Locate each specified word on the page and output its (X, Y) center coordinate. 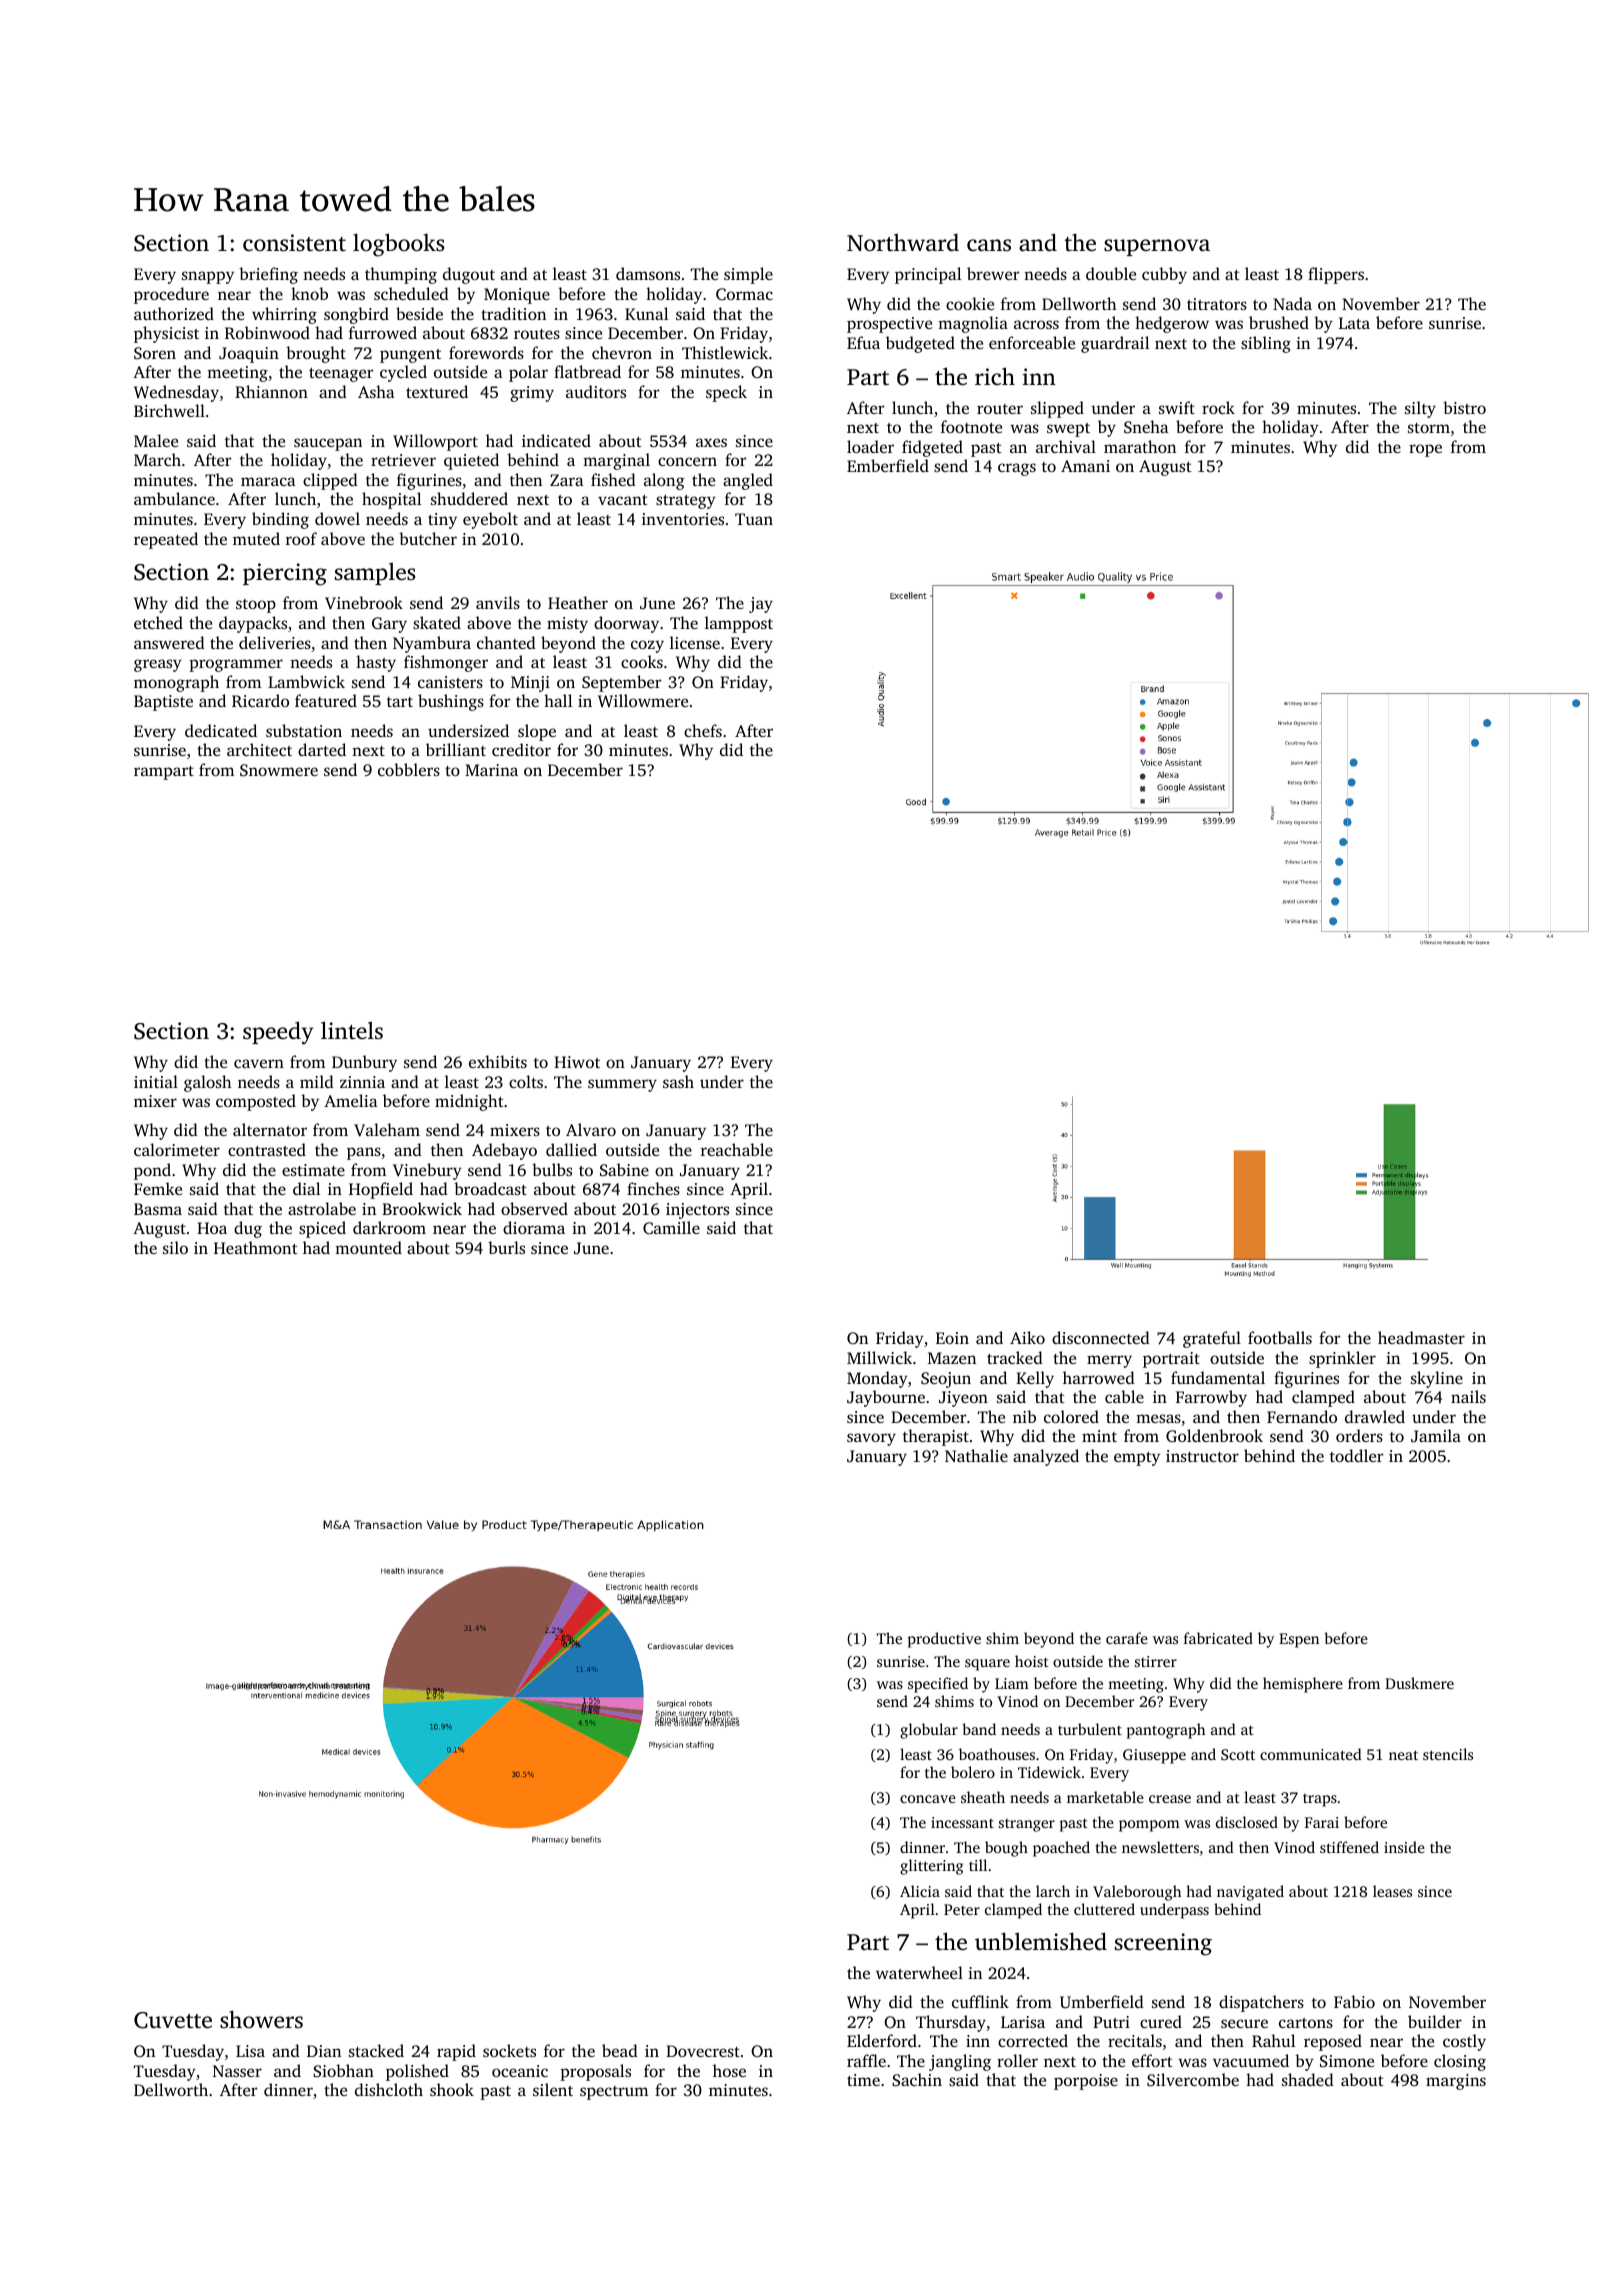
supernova (1157, 247)
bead (620, 2050)
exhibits (498, 1061)
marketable (1105, 1797)
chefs (703, 730)
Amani (1085, 466)
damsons (648, 273)
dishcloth (389, 2089)
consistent (294, 243)
